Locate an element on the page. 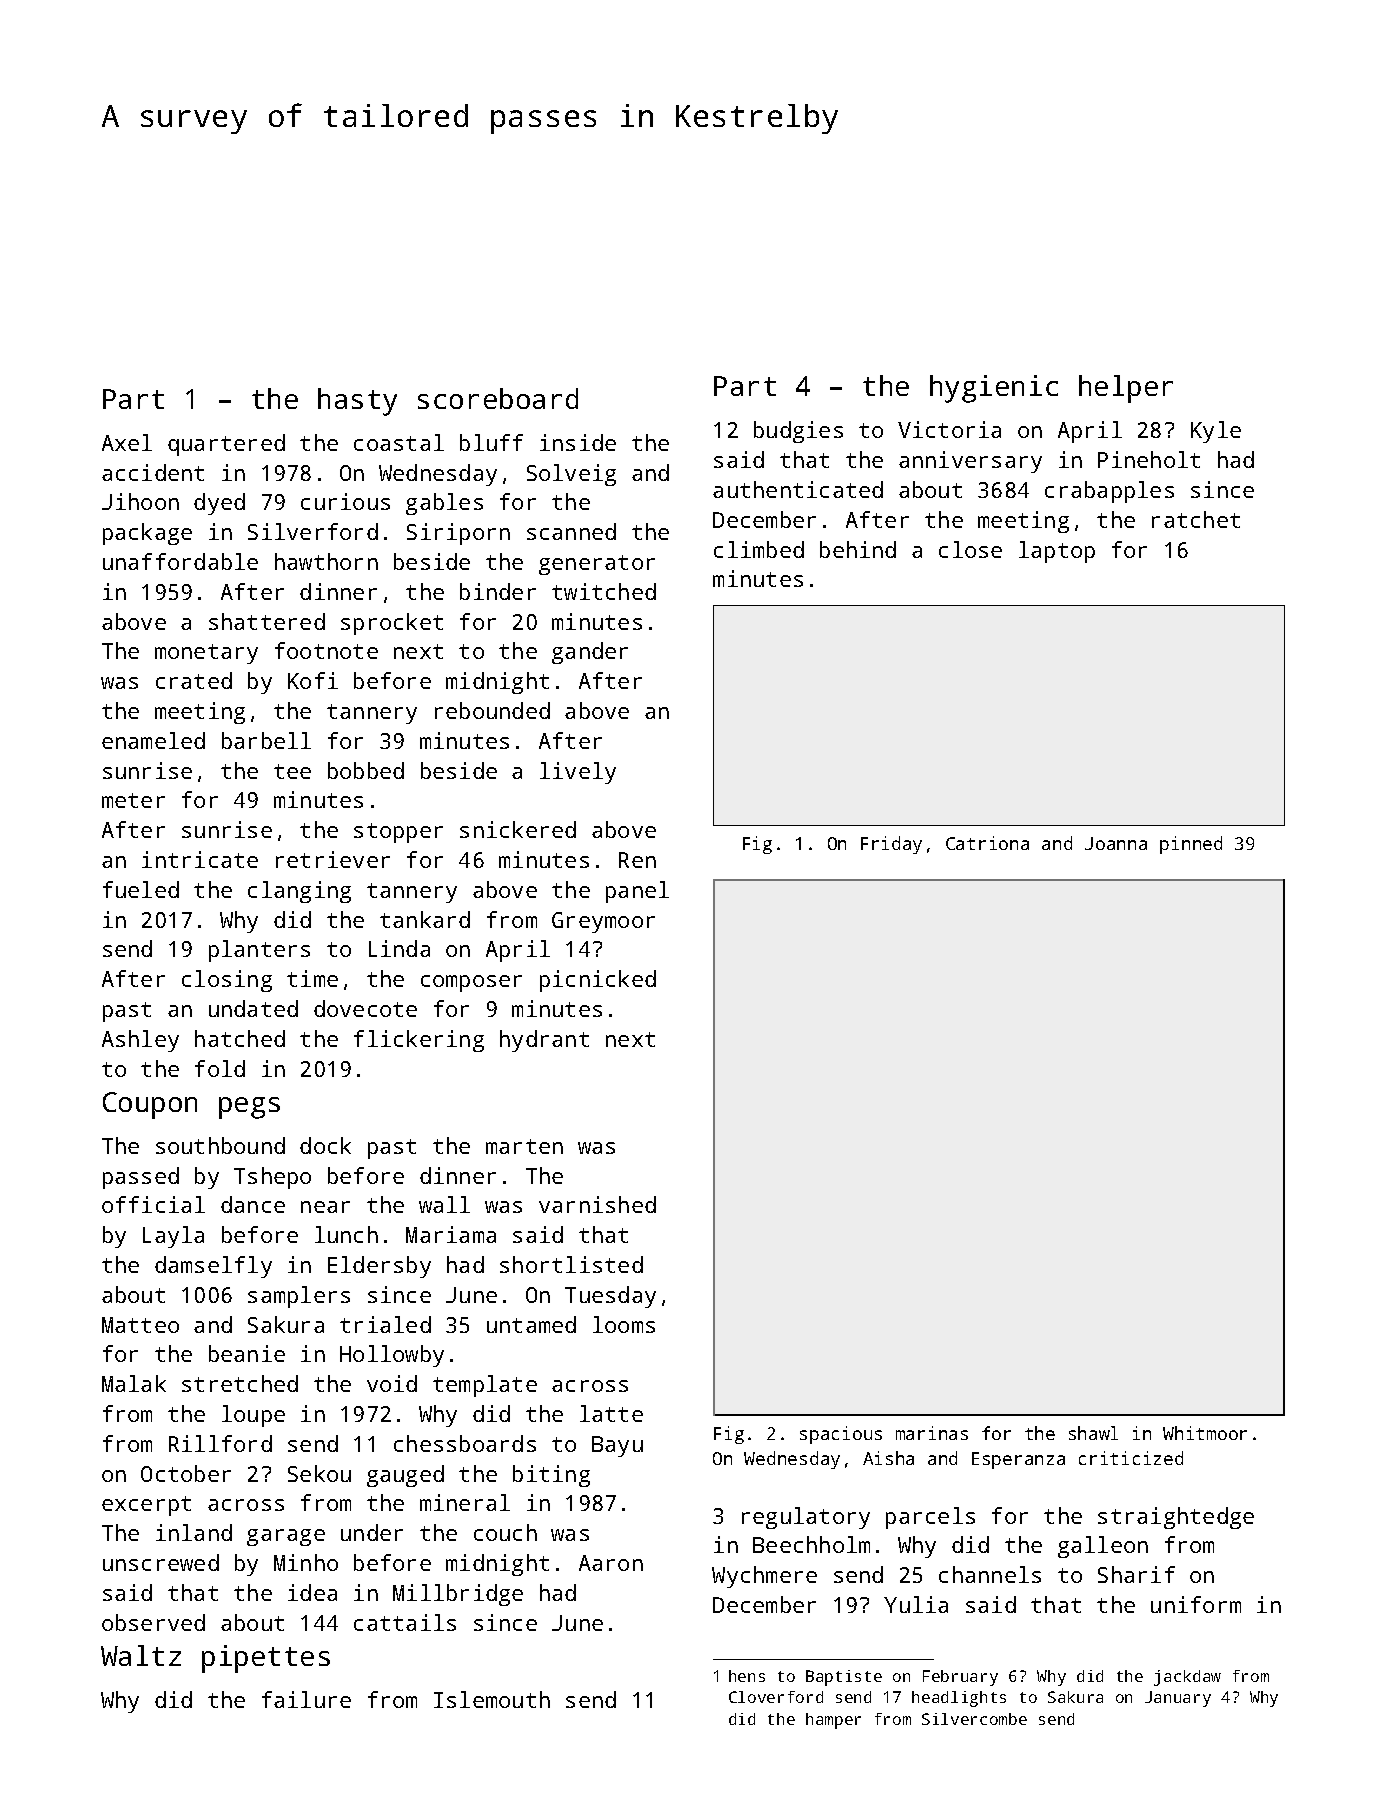 The height and width of the document is (1793, 1386). retriever is located at coordinates (333, 859).
